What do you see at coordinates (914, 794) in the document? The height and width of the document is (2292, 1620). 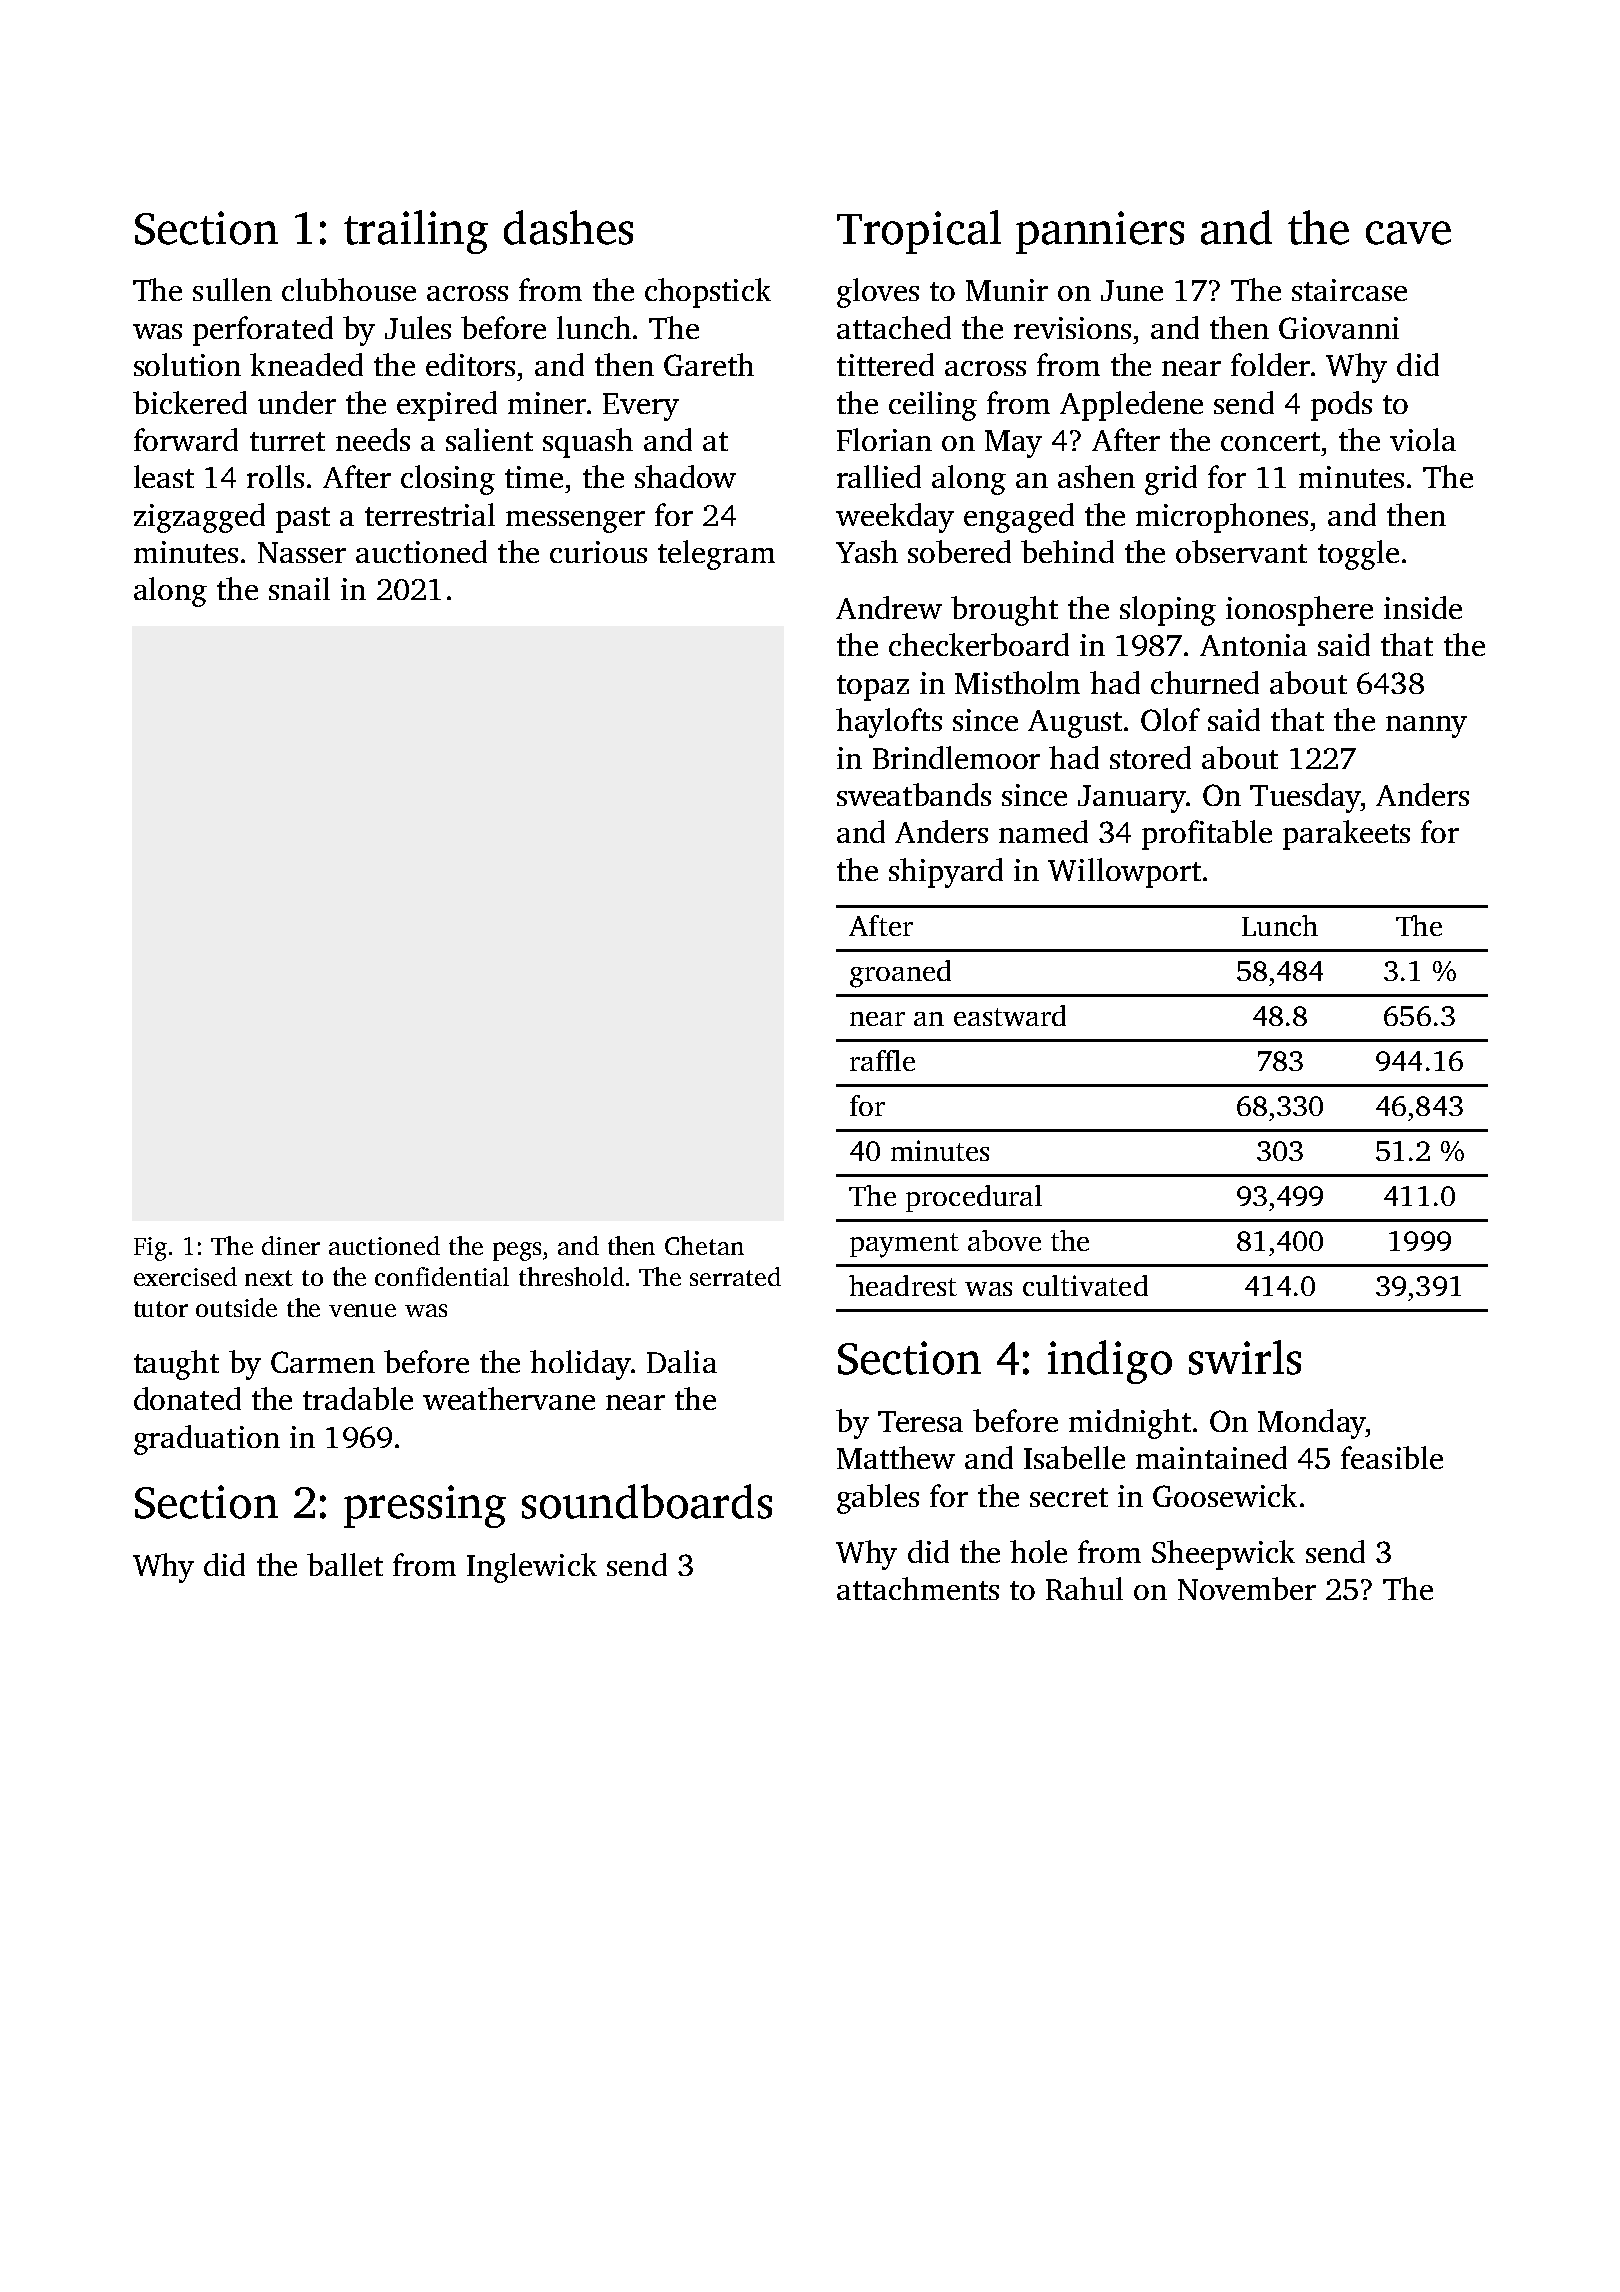 I see `sweatbands` at bounding box center [914, 794].
